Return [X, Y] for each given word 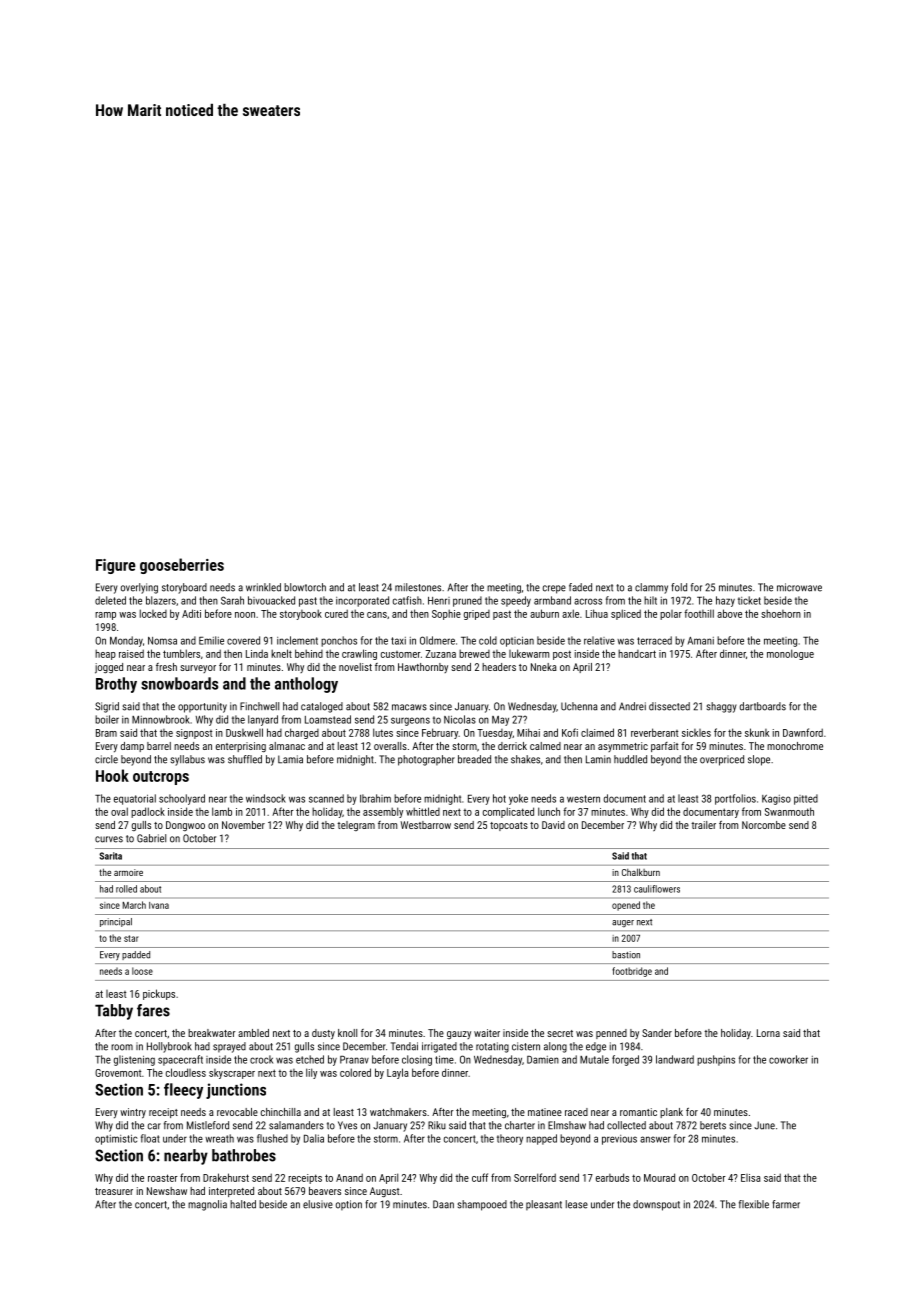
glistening [134, 1060]
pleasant [544, 1205]
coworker [788, 1059]
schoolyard [182, 799]
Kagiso [776, 800]
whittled [423, 811]
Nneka [544, 667]
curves [109, 839]
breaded [474, 759]
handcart [637, 653]
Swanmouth [789, 811]
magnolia [207, 1205]
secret [560, 1033]
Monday [126, 641]
